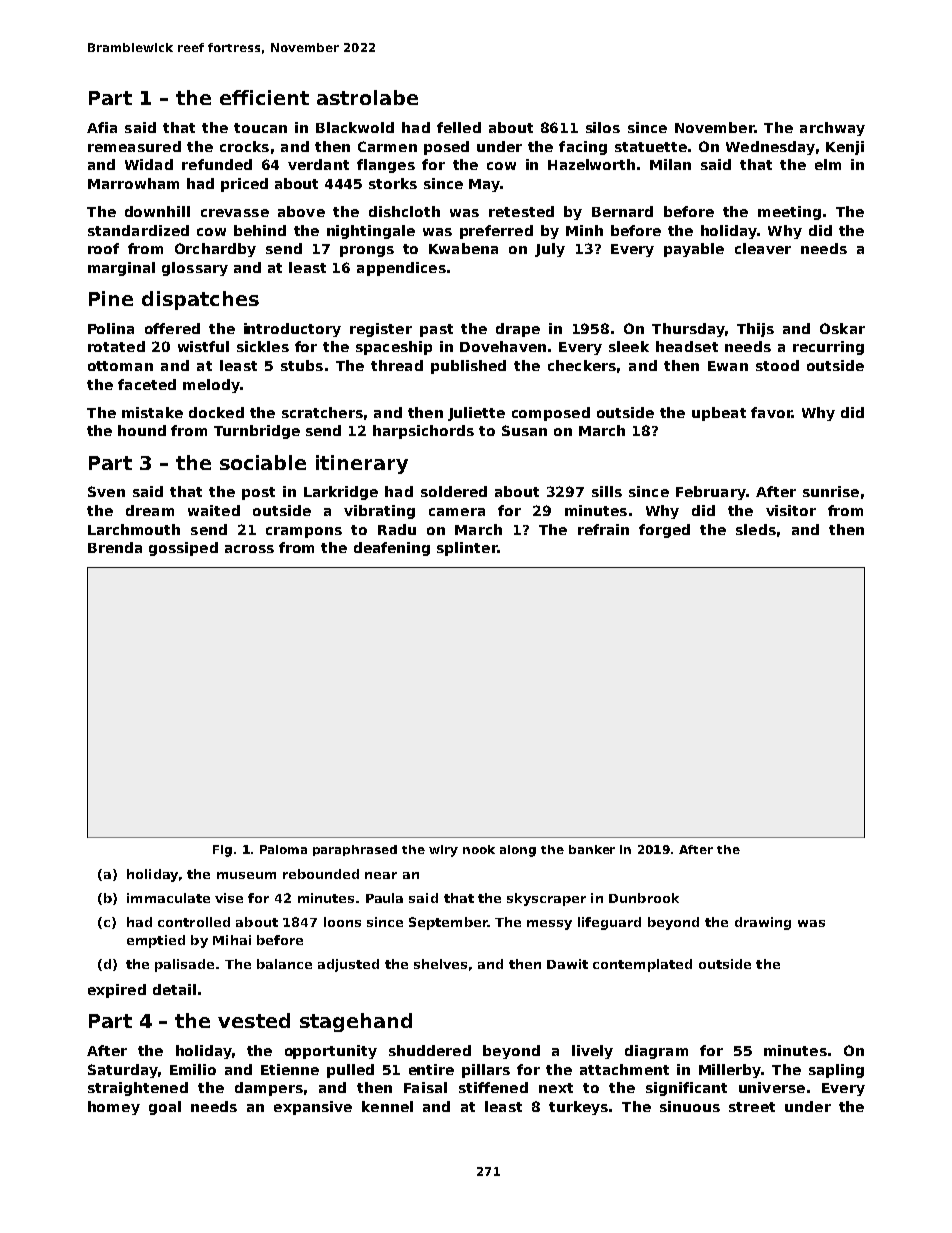 The image size is (952, 1233). What do you see at coordinates (394, 348) in the screenshot?
I see `spaceship` at bounding box center [394, 348].
